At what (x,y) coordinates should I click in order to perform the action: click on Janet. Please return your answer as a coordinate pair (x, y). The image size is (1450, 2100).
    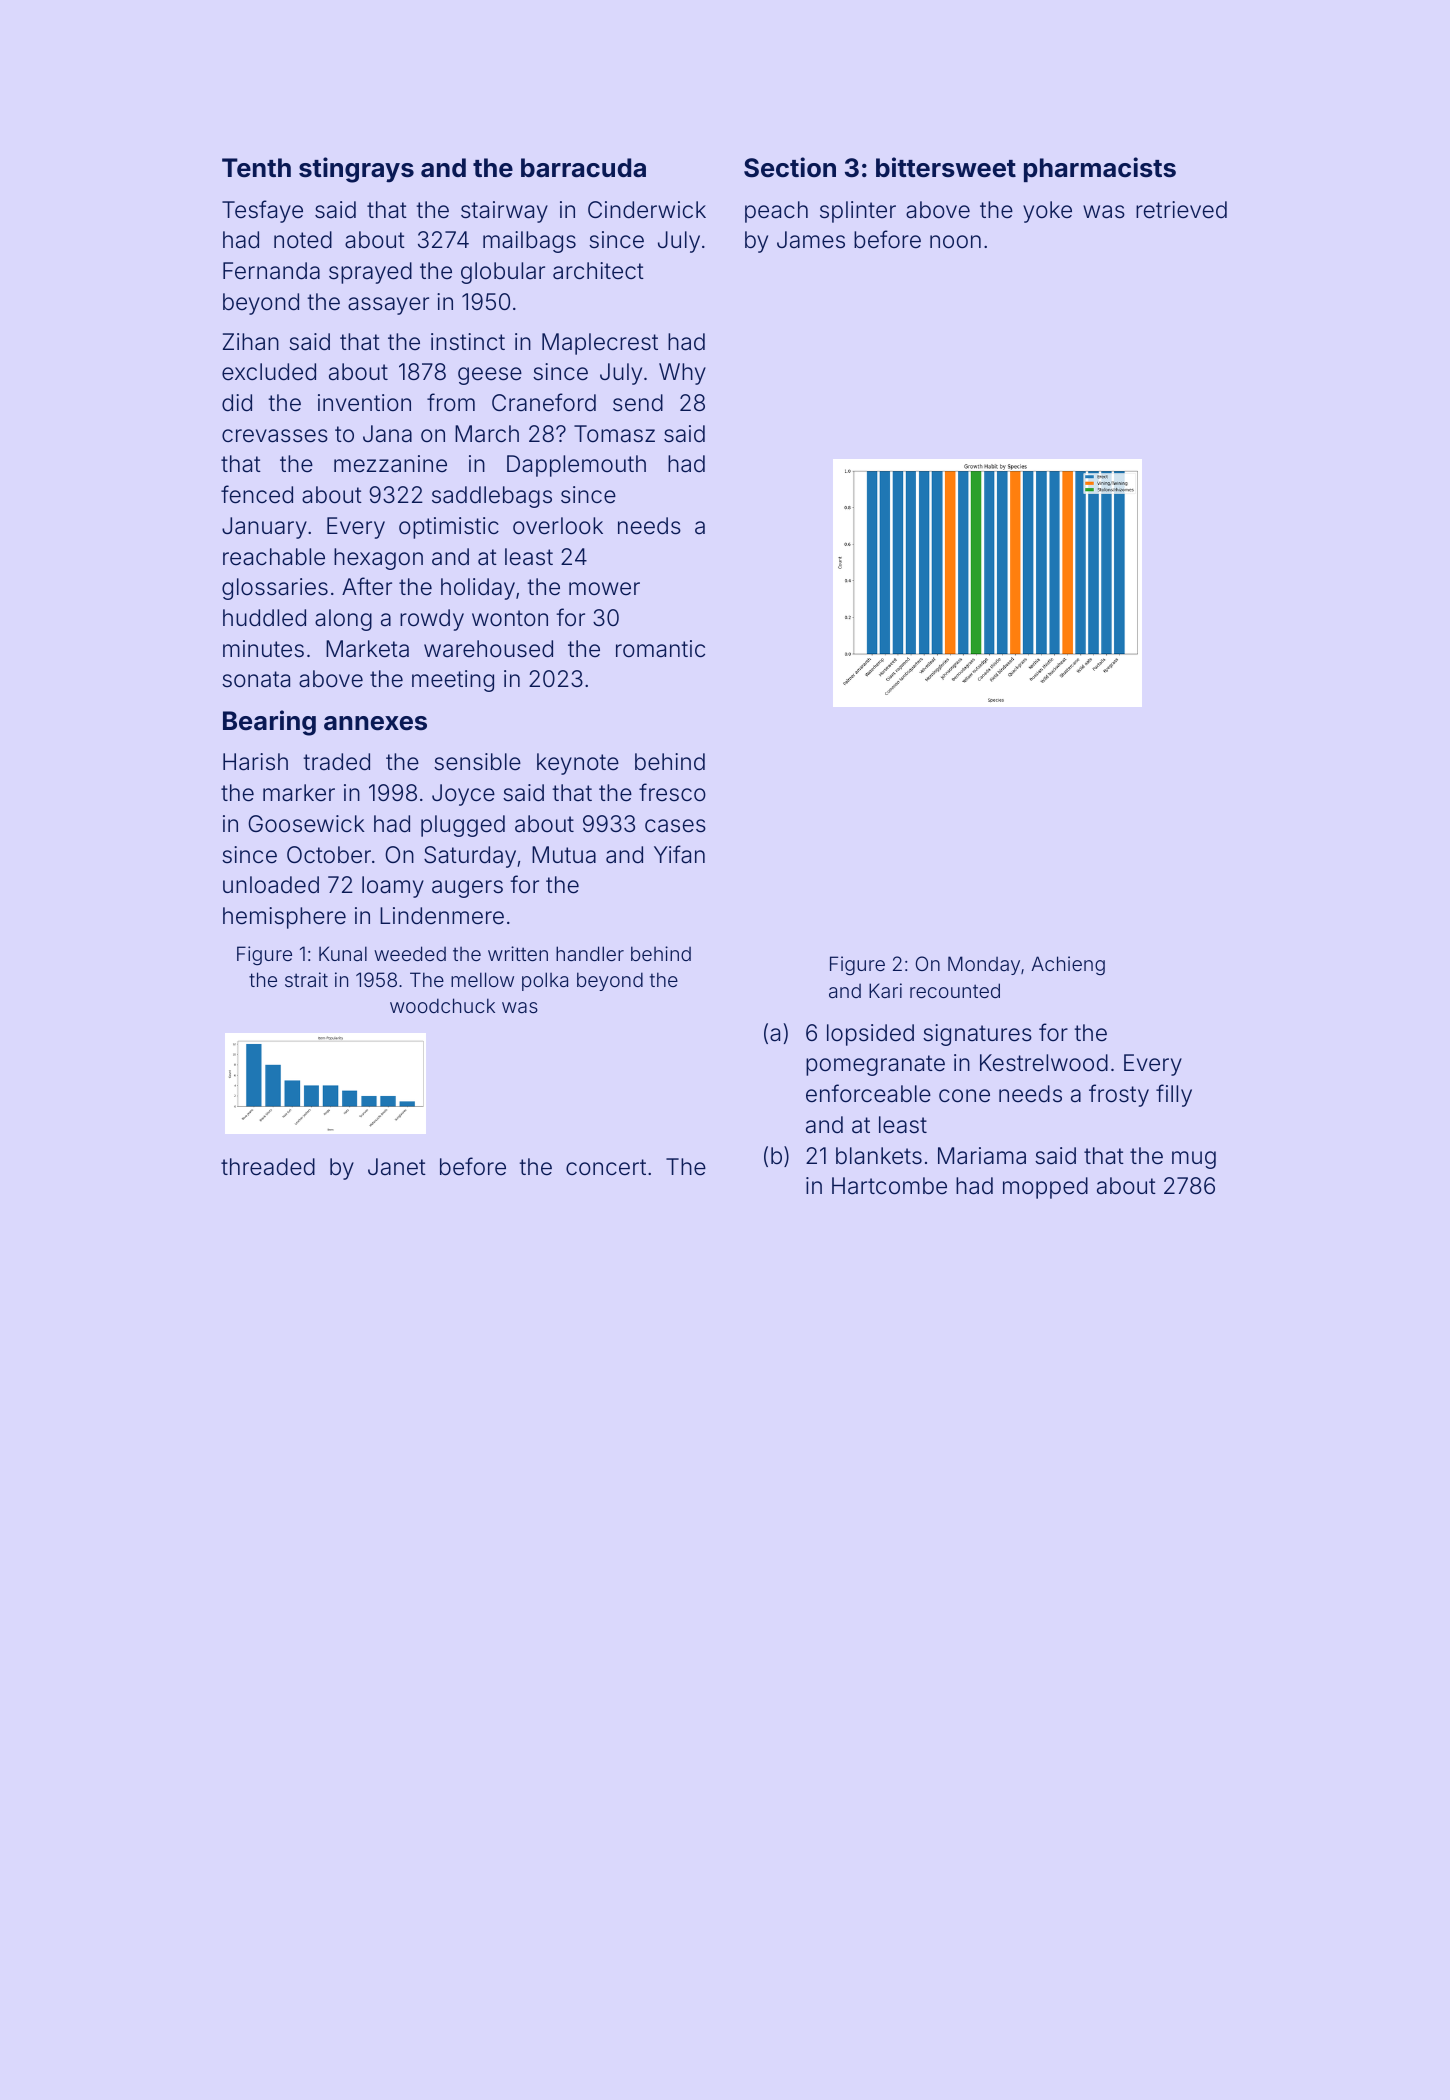
    Looking at the image, I should click on (397, 1167).
